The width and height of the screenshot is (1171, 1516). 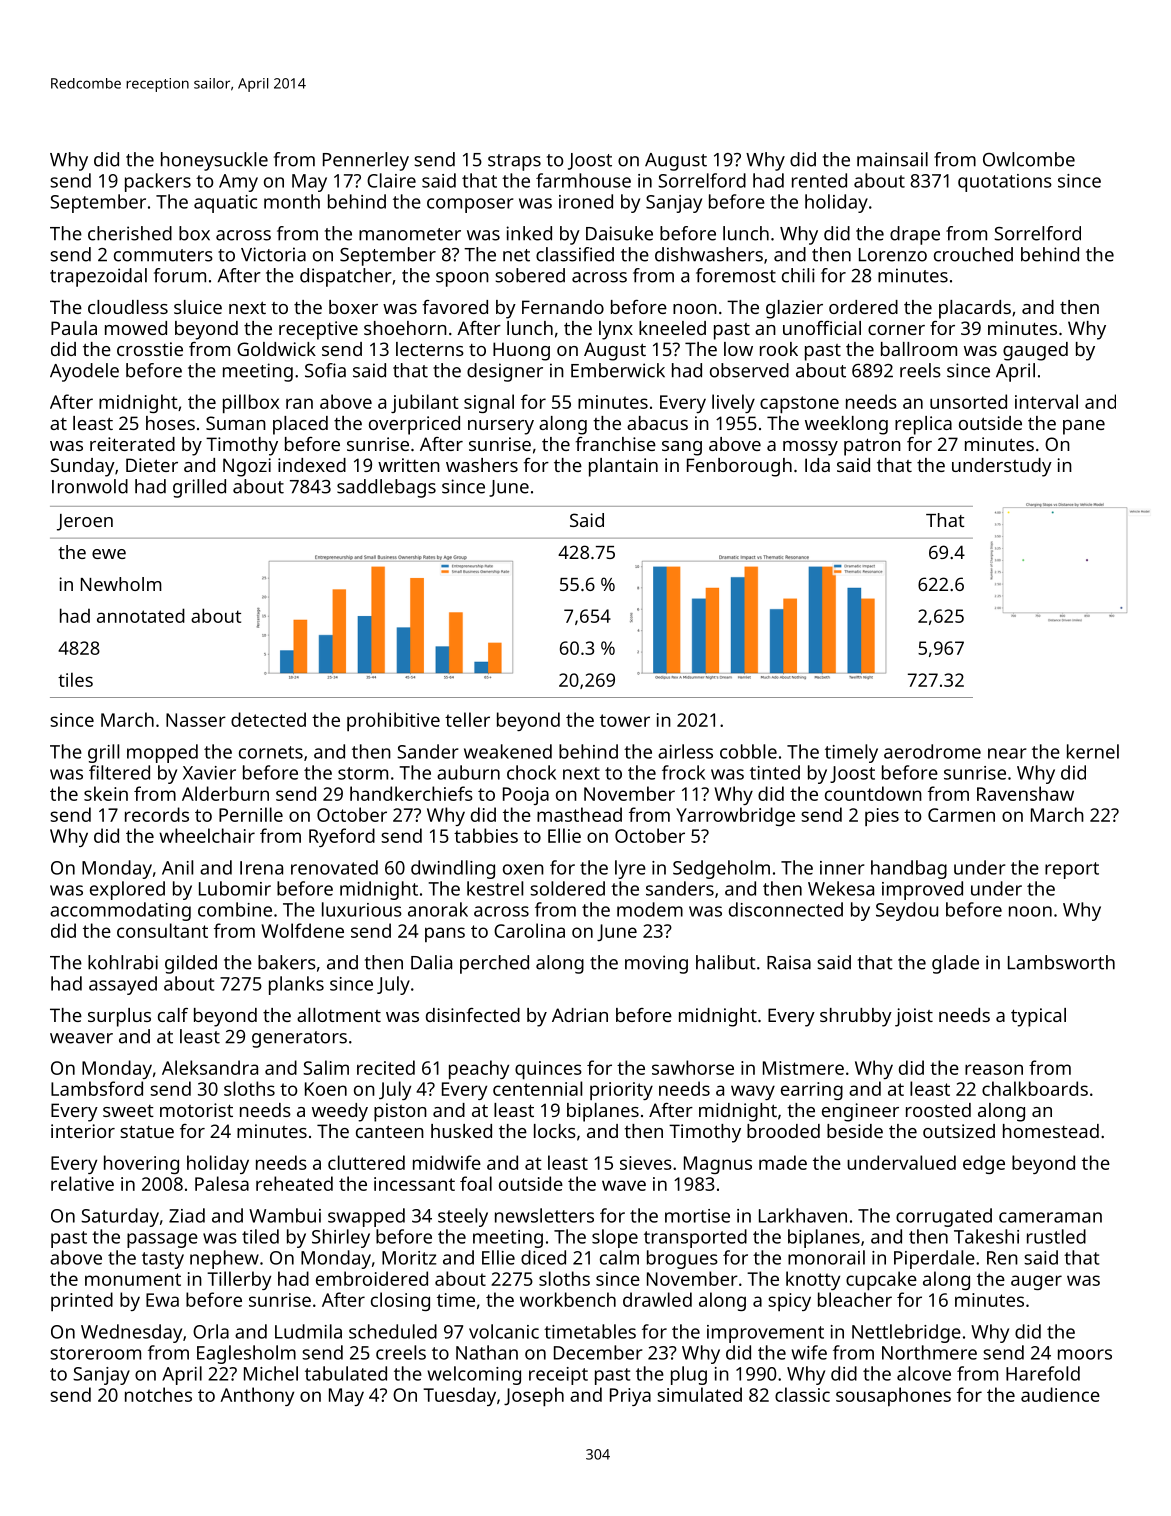 What do you see at coordinates (625, 720) in the screenshot?
I see `tower` at bounding box center [625, 720].
